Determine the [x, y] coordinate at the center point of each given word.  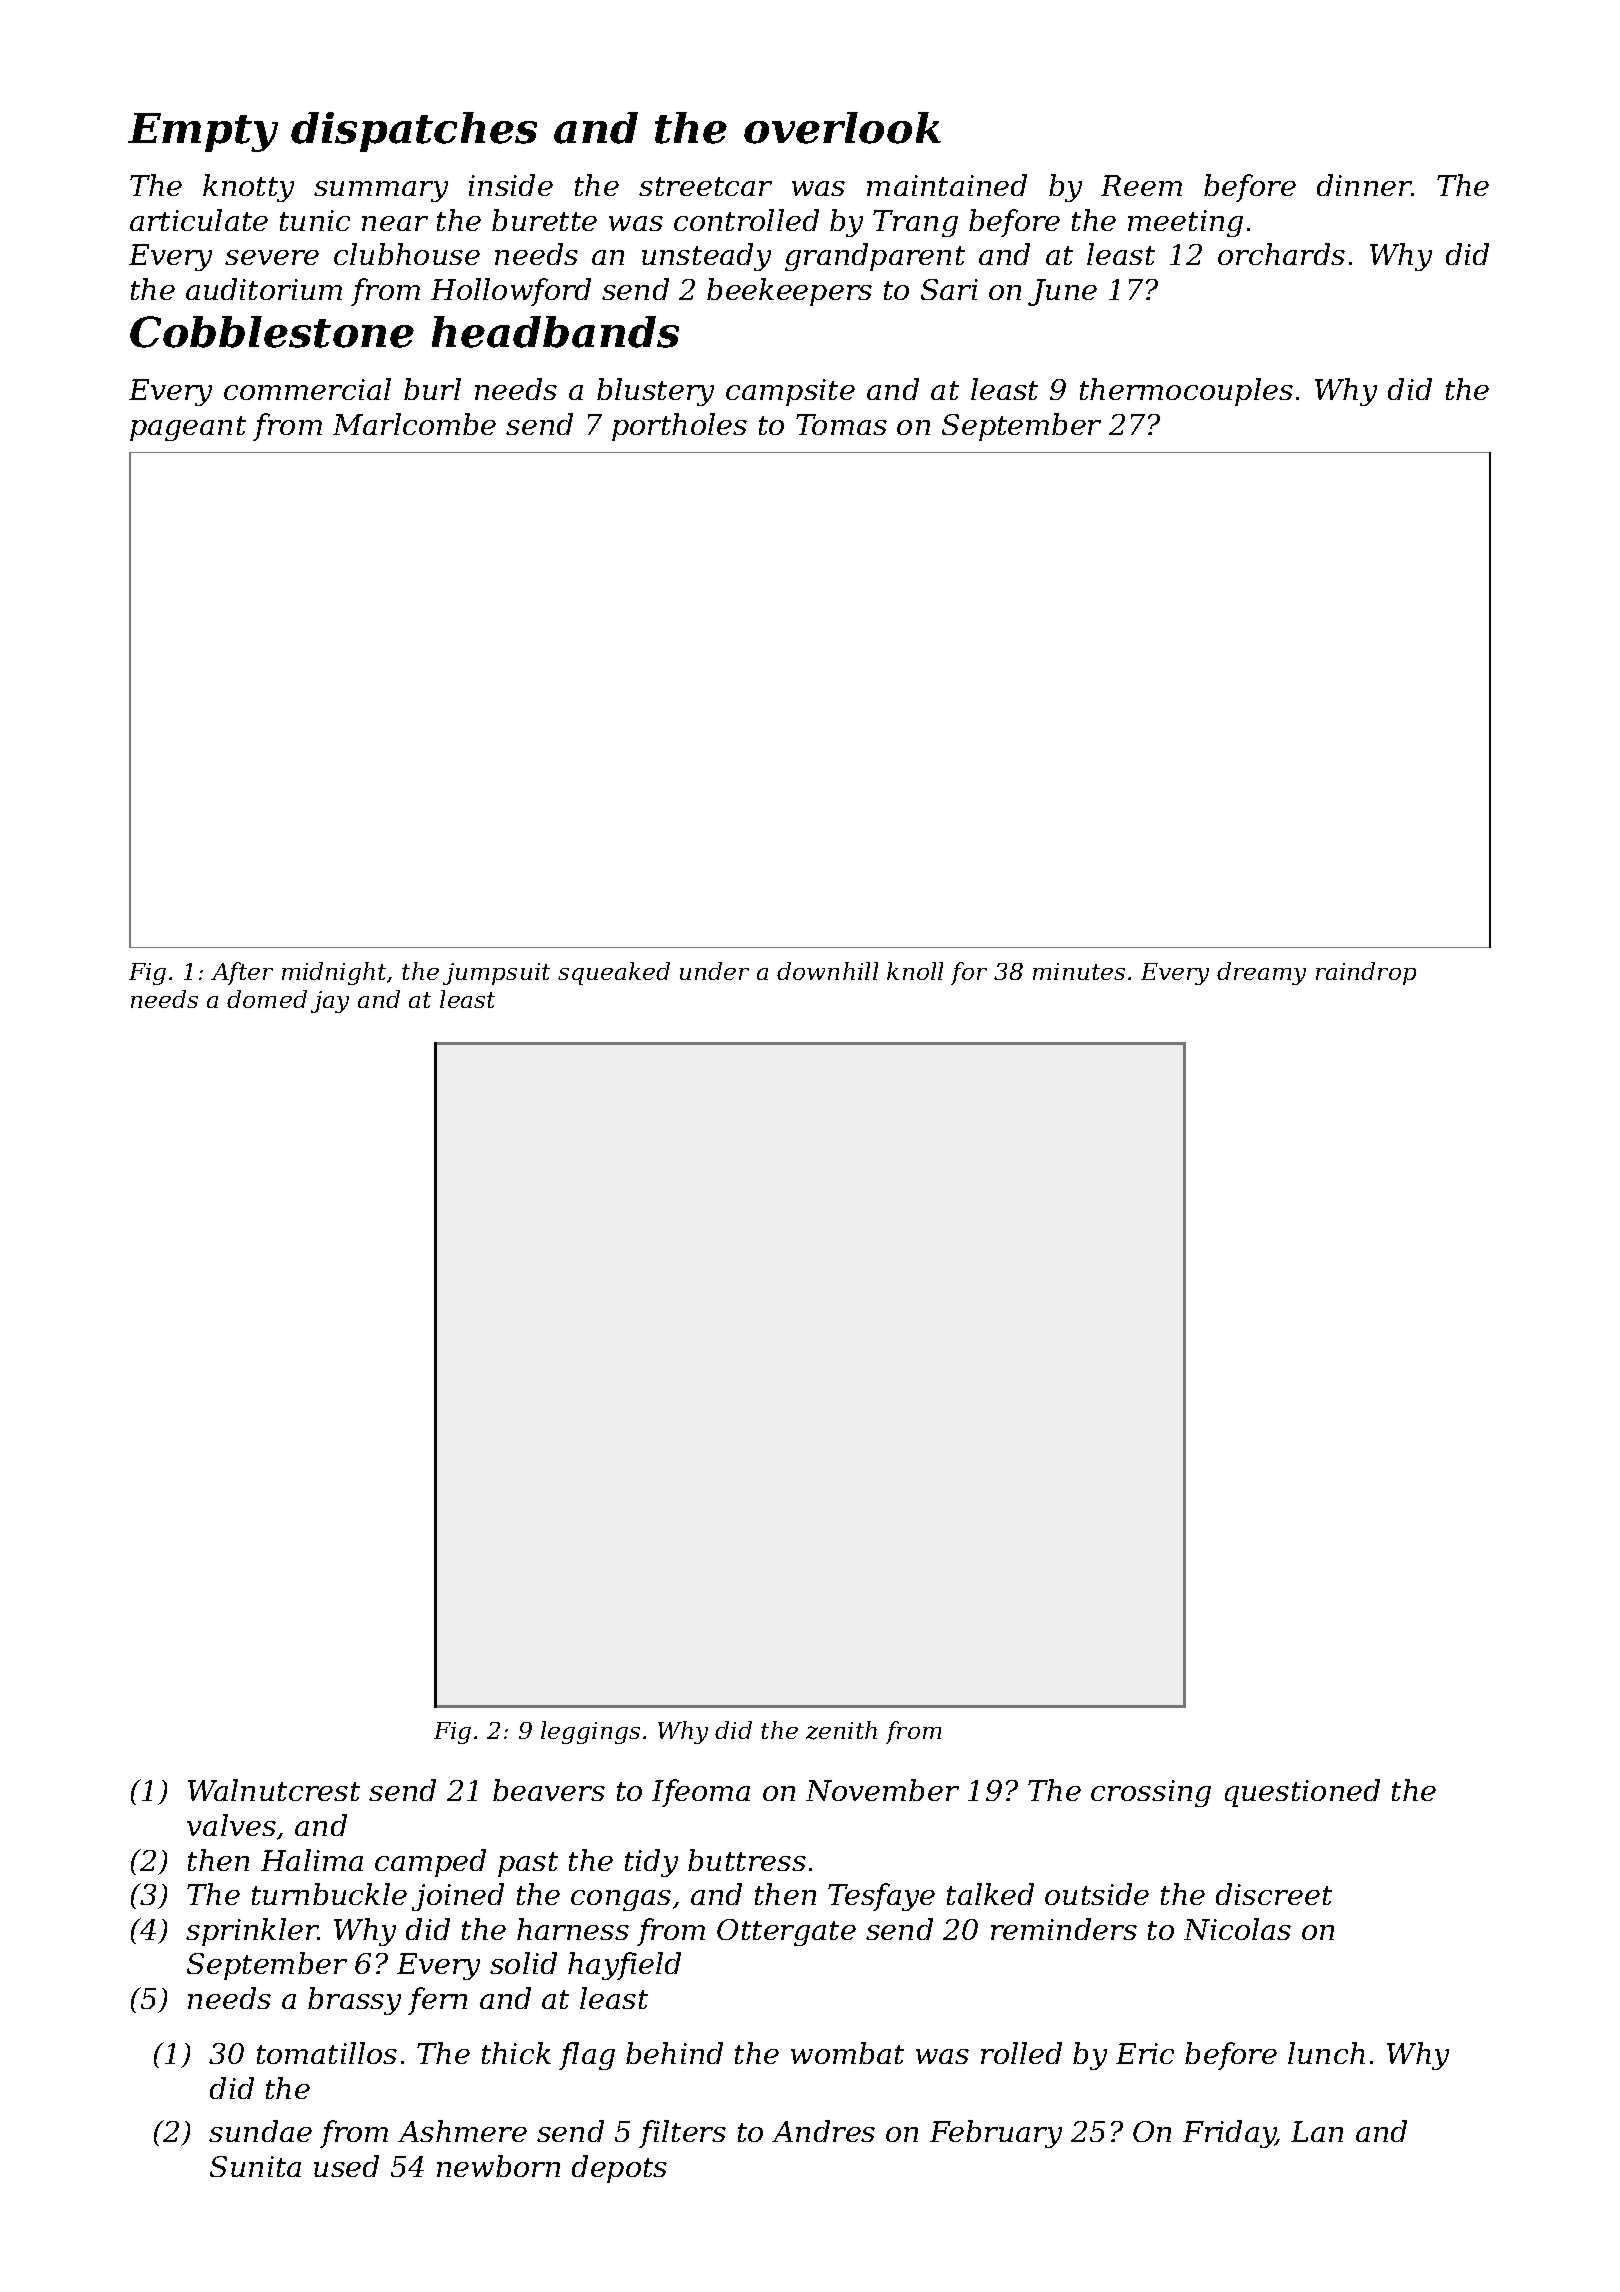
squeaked [614, 973]
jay [330, 1002]
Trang [915, 223]
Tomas [841, 424]
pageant [188, 428]
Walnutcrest [274, 1790]
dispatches [414, 132]
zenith [841, 1730]
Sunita [255, 2166]
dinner [1364, 185]
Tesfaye [881, 1897]
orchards [1281, 254]
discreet [1274, 1894]
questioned [1302, 1793]
